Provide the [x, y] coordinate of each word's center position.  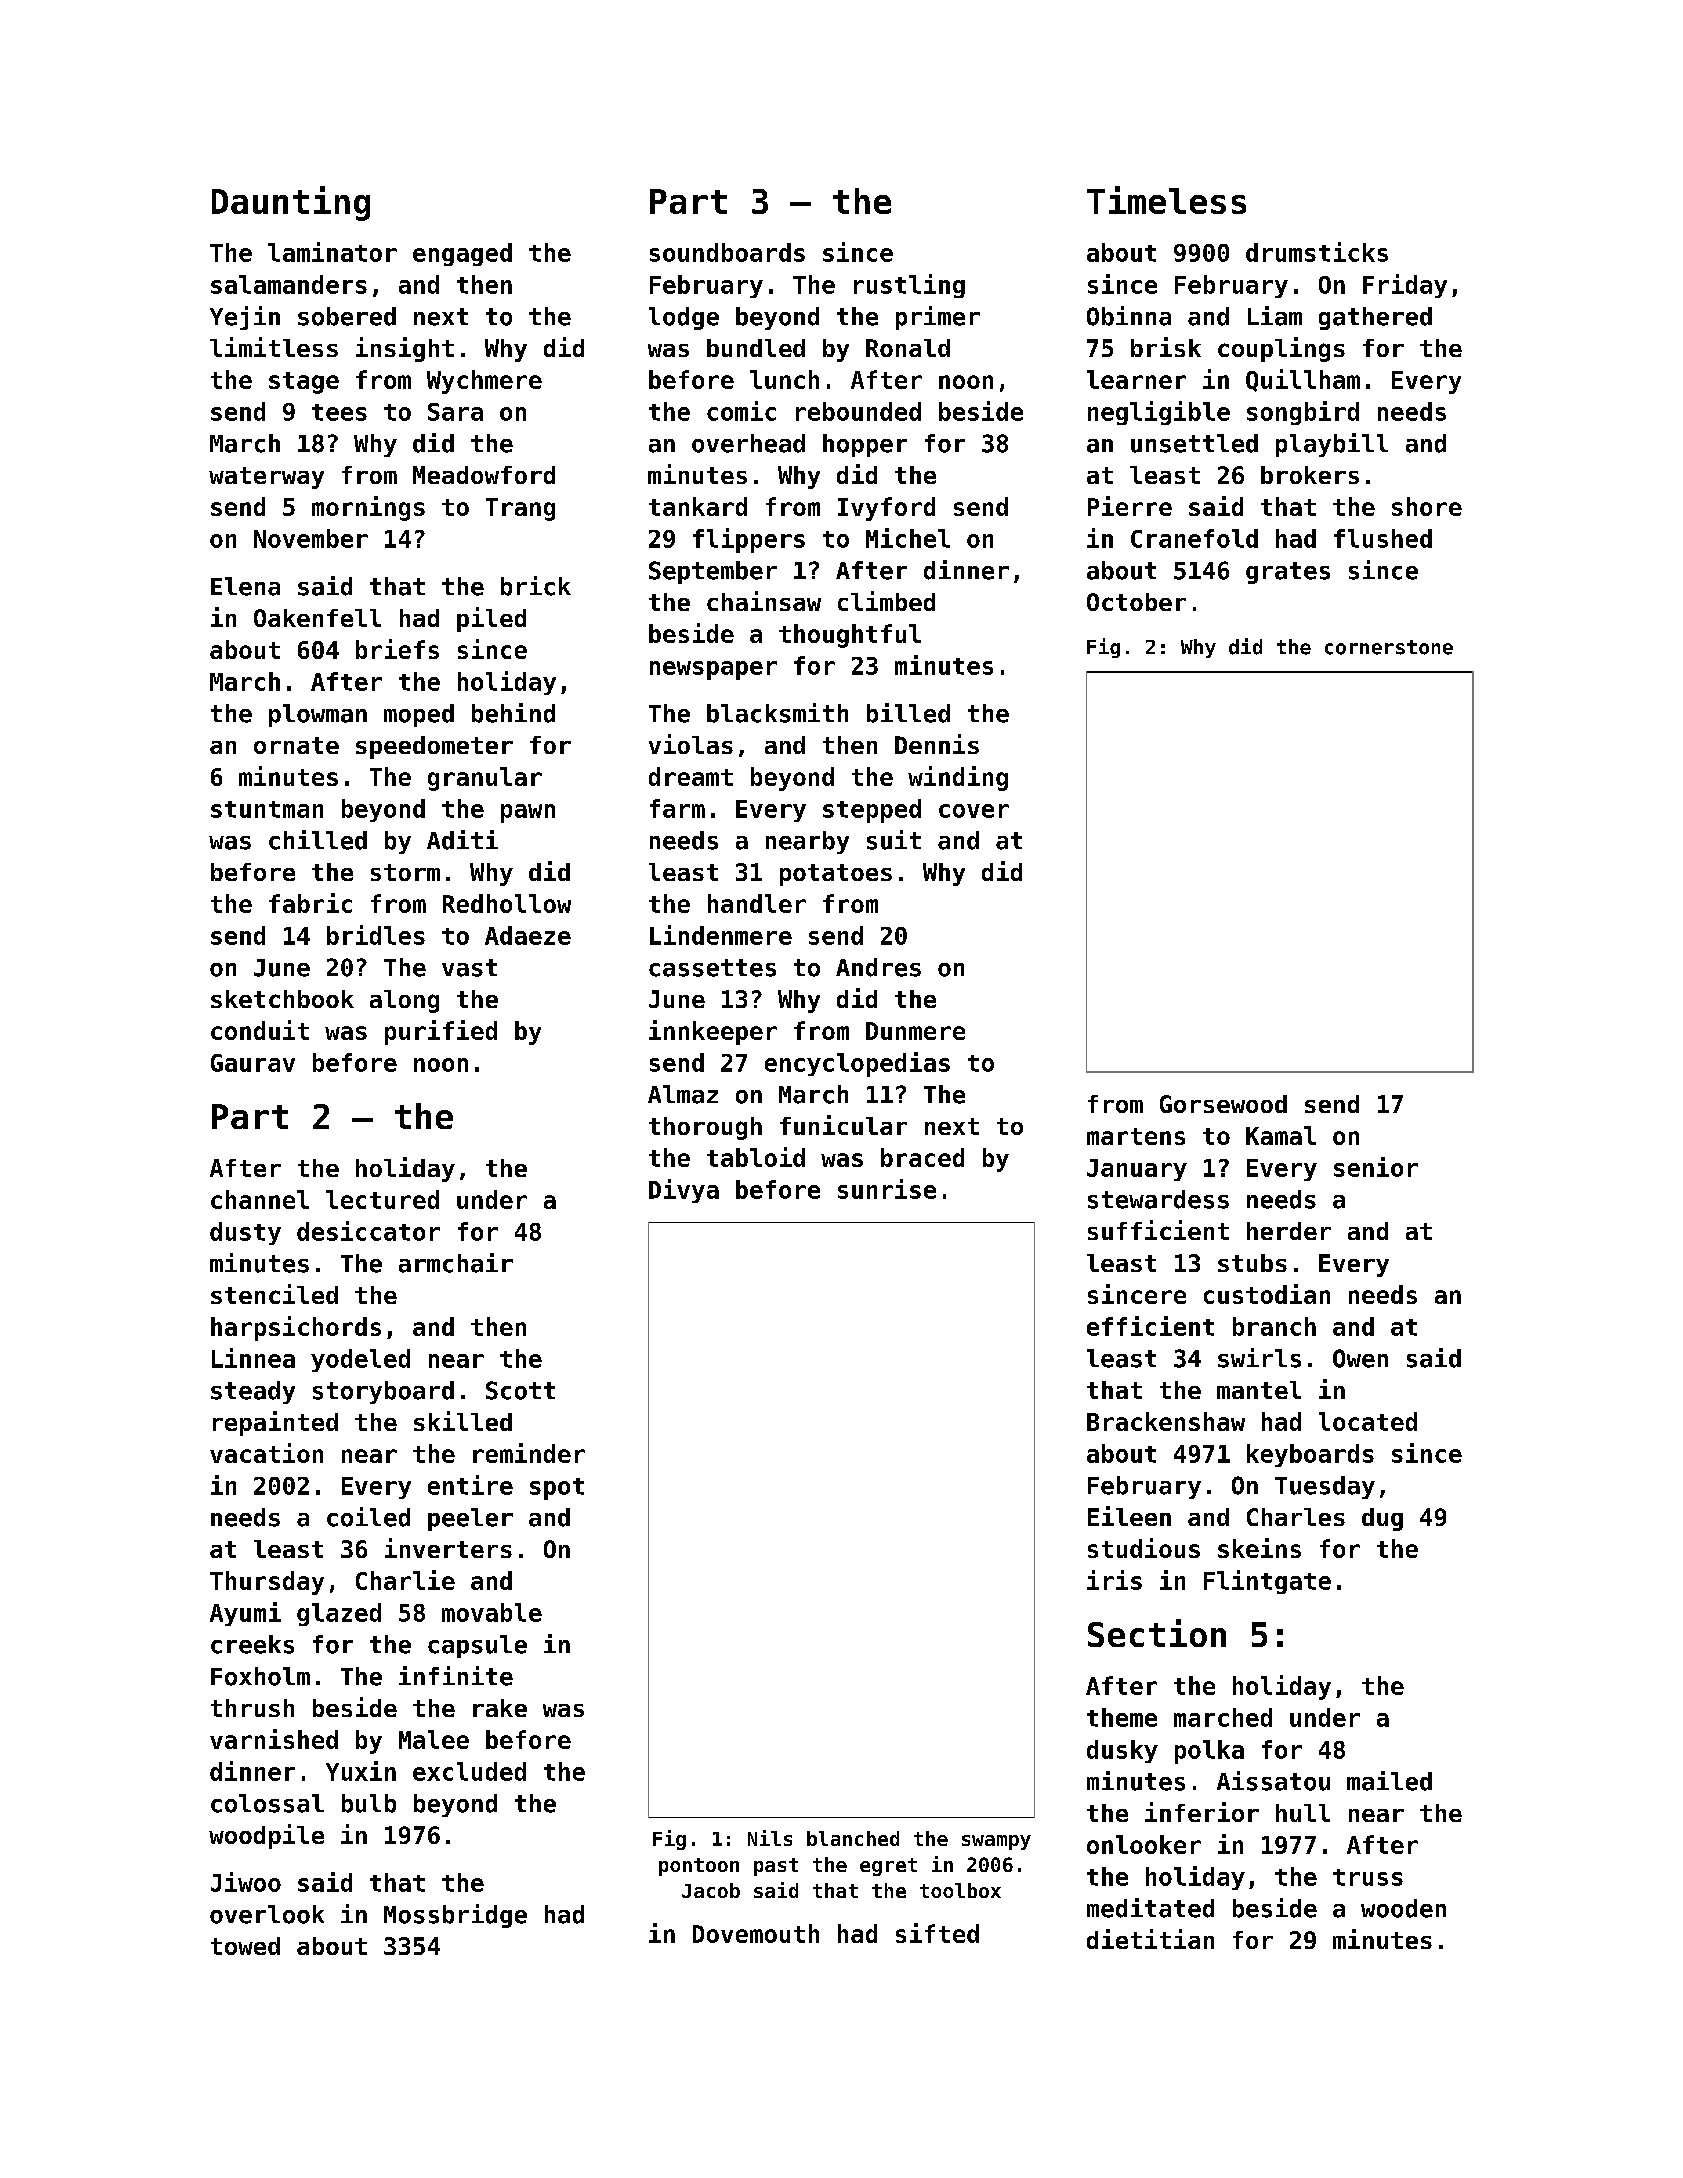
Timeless [1166, 200]
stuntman [267, 809]
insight [405, 349]
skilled [463, 1421]
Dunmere [915, 1031]
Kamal [1281, 1135]
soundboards [727, 252]
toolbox [960, 1890]
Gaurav [253, 1063]
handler [757, 903]
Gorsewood [1223, 1104]
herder [1289, 1231]
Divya [684, 1191]
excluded [469, 1771]
